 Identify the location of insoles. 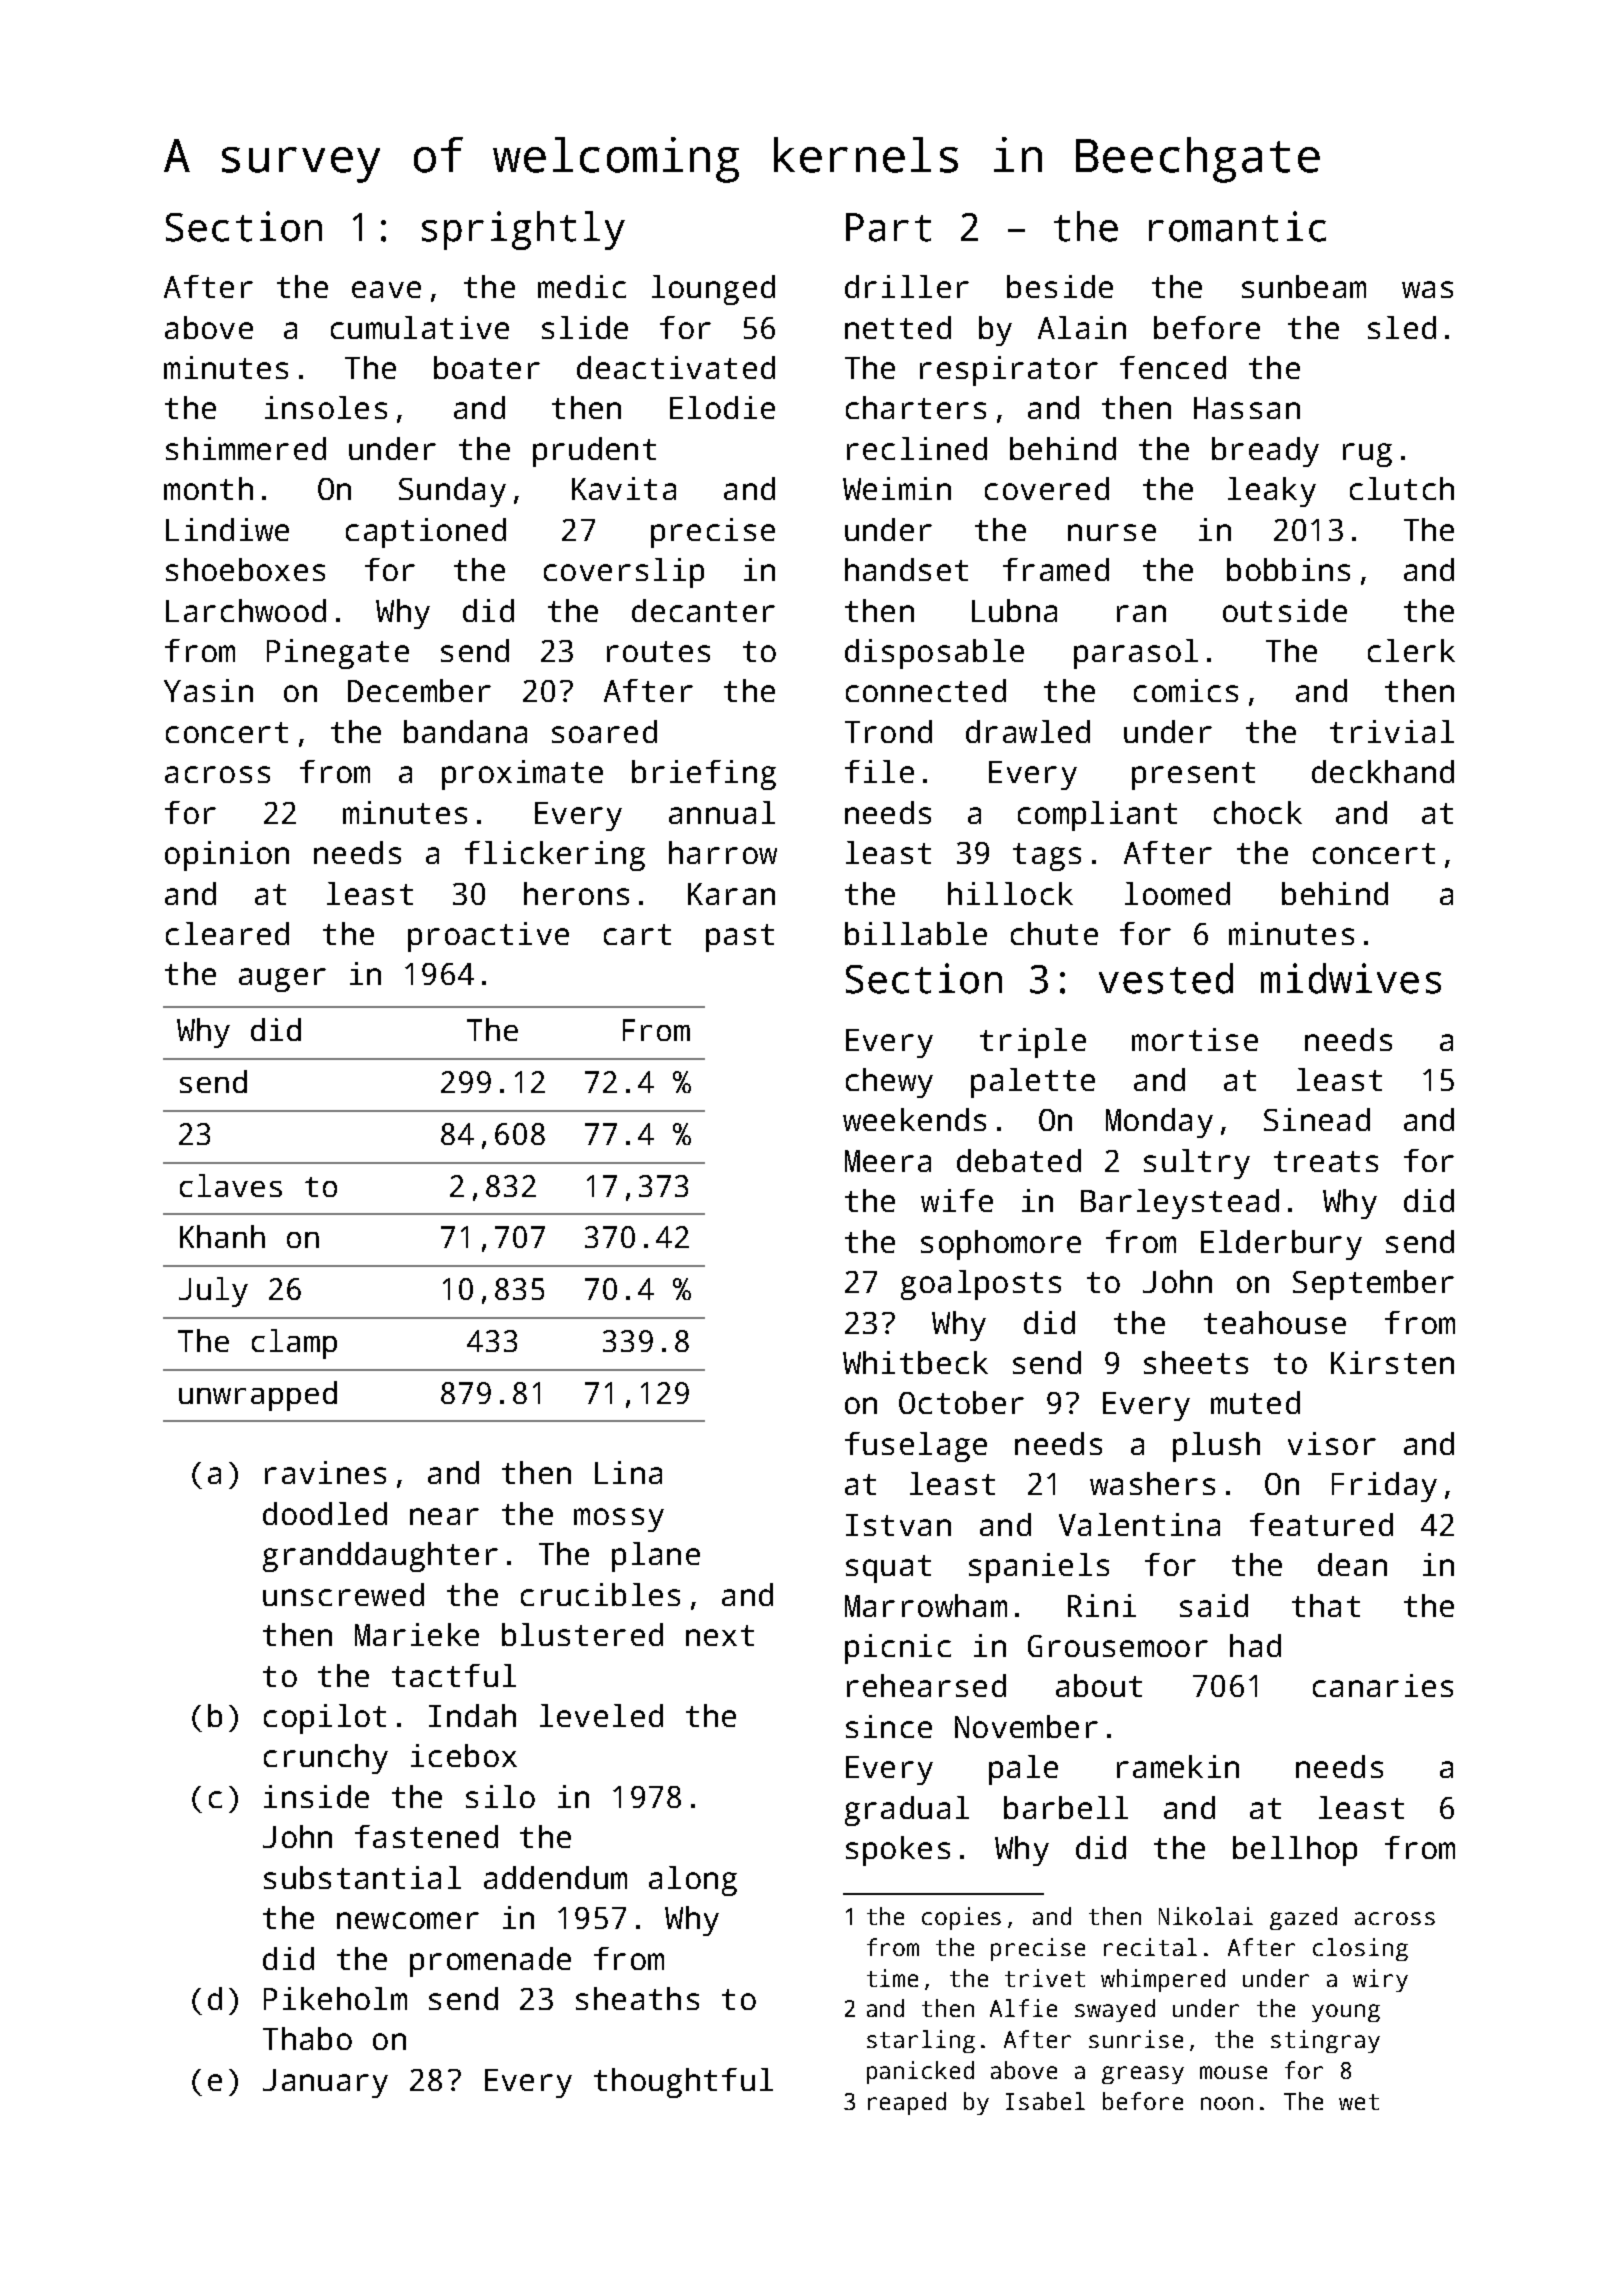
(326, 407).
